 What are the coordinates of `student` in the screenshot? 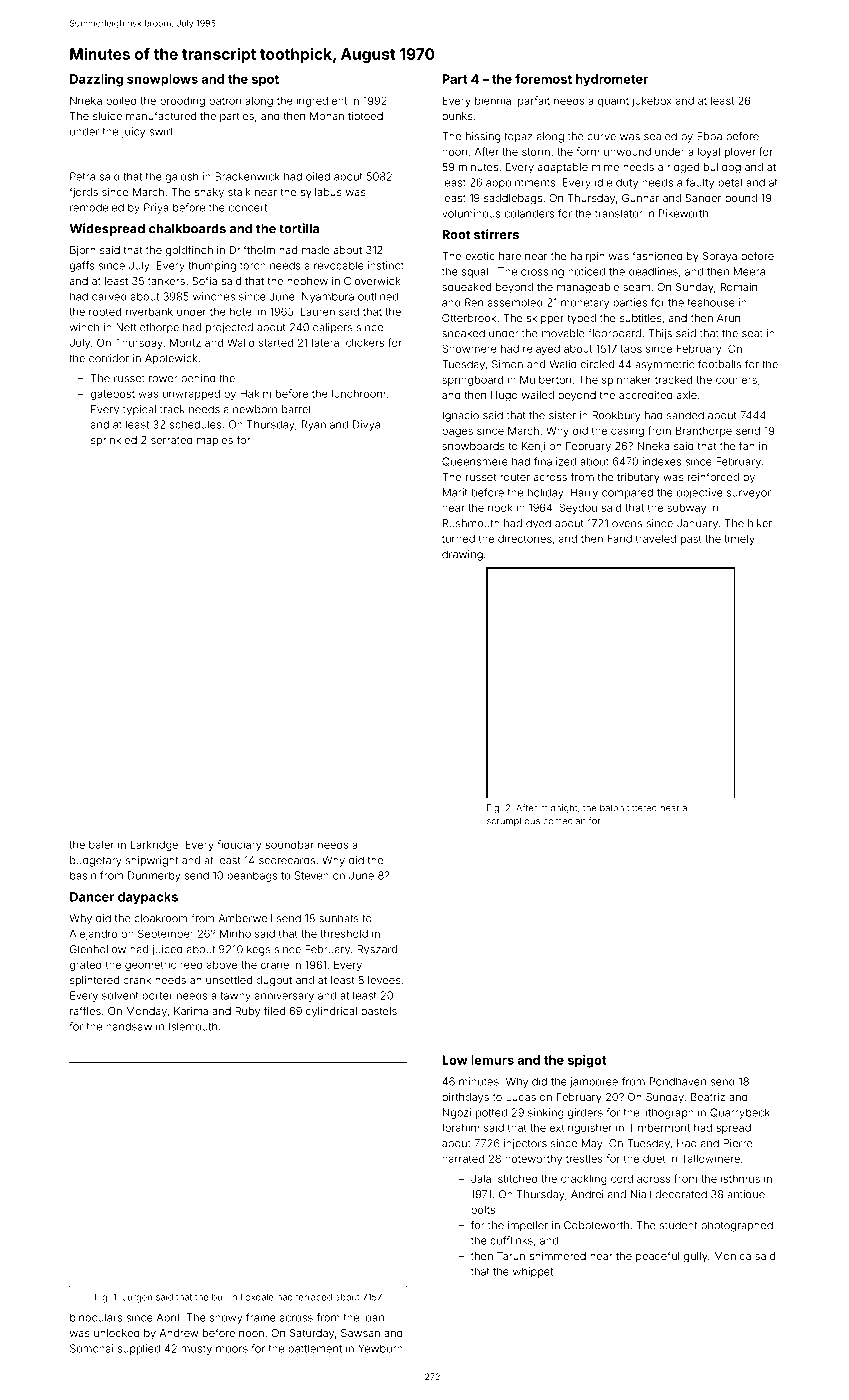 It's located at (678, 1225).
